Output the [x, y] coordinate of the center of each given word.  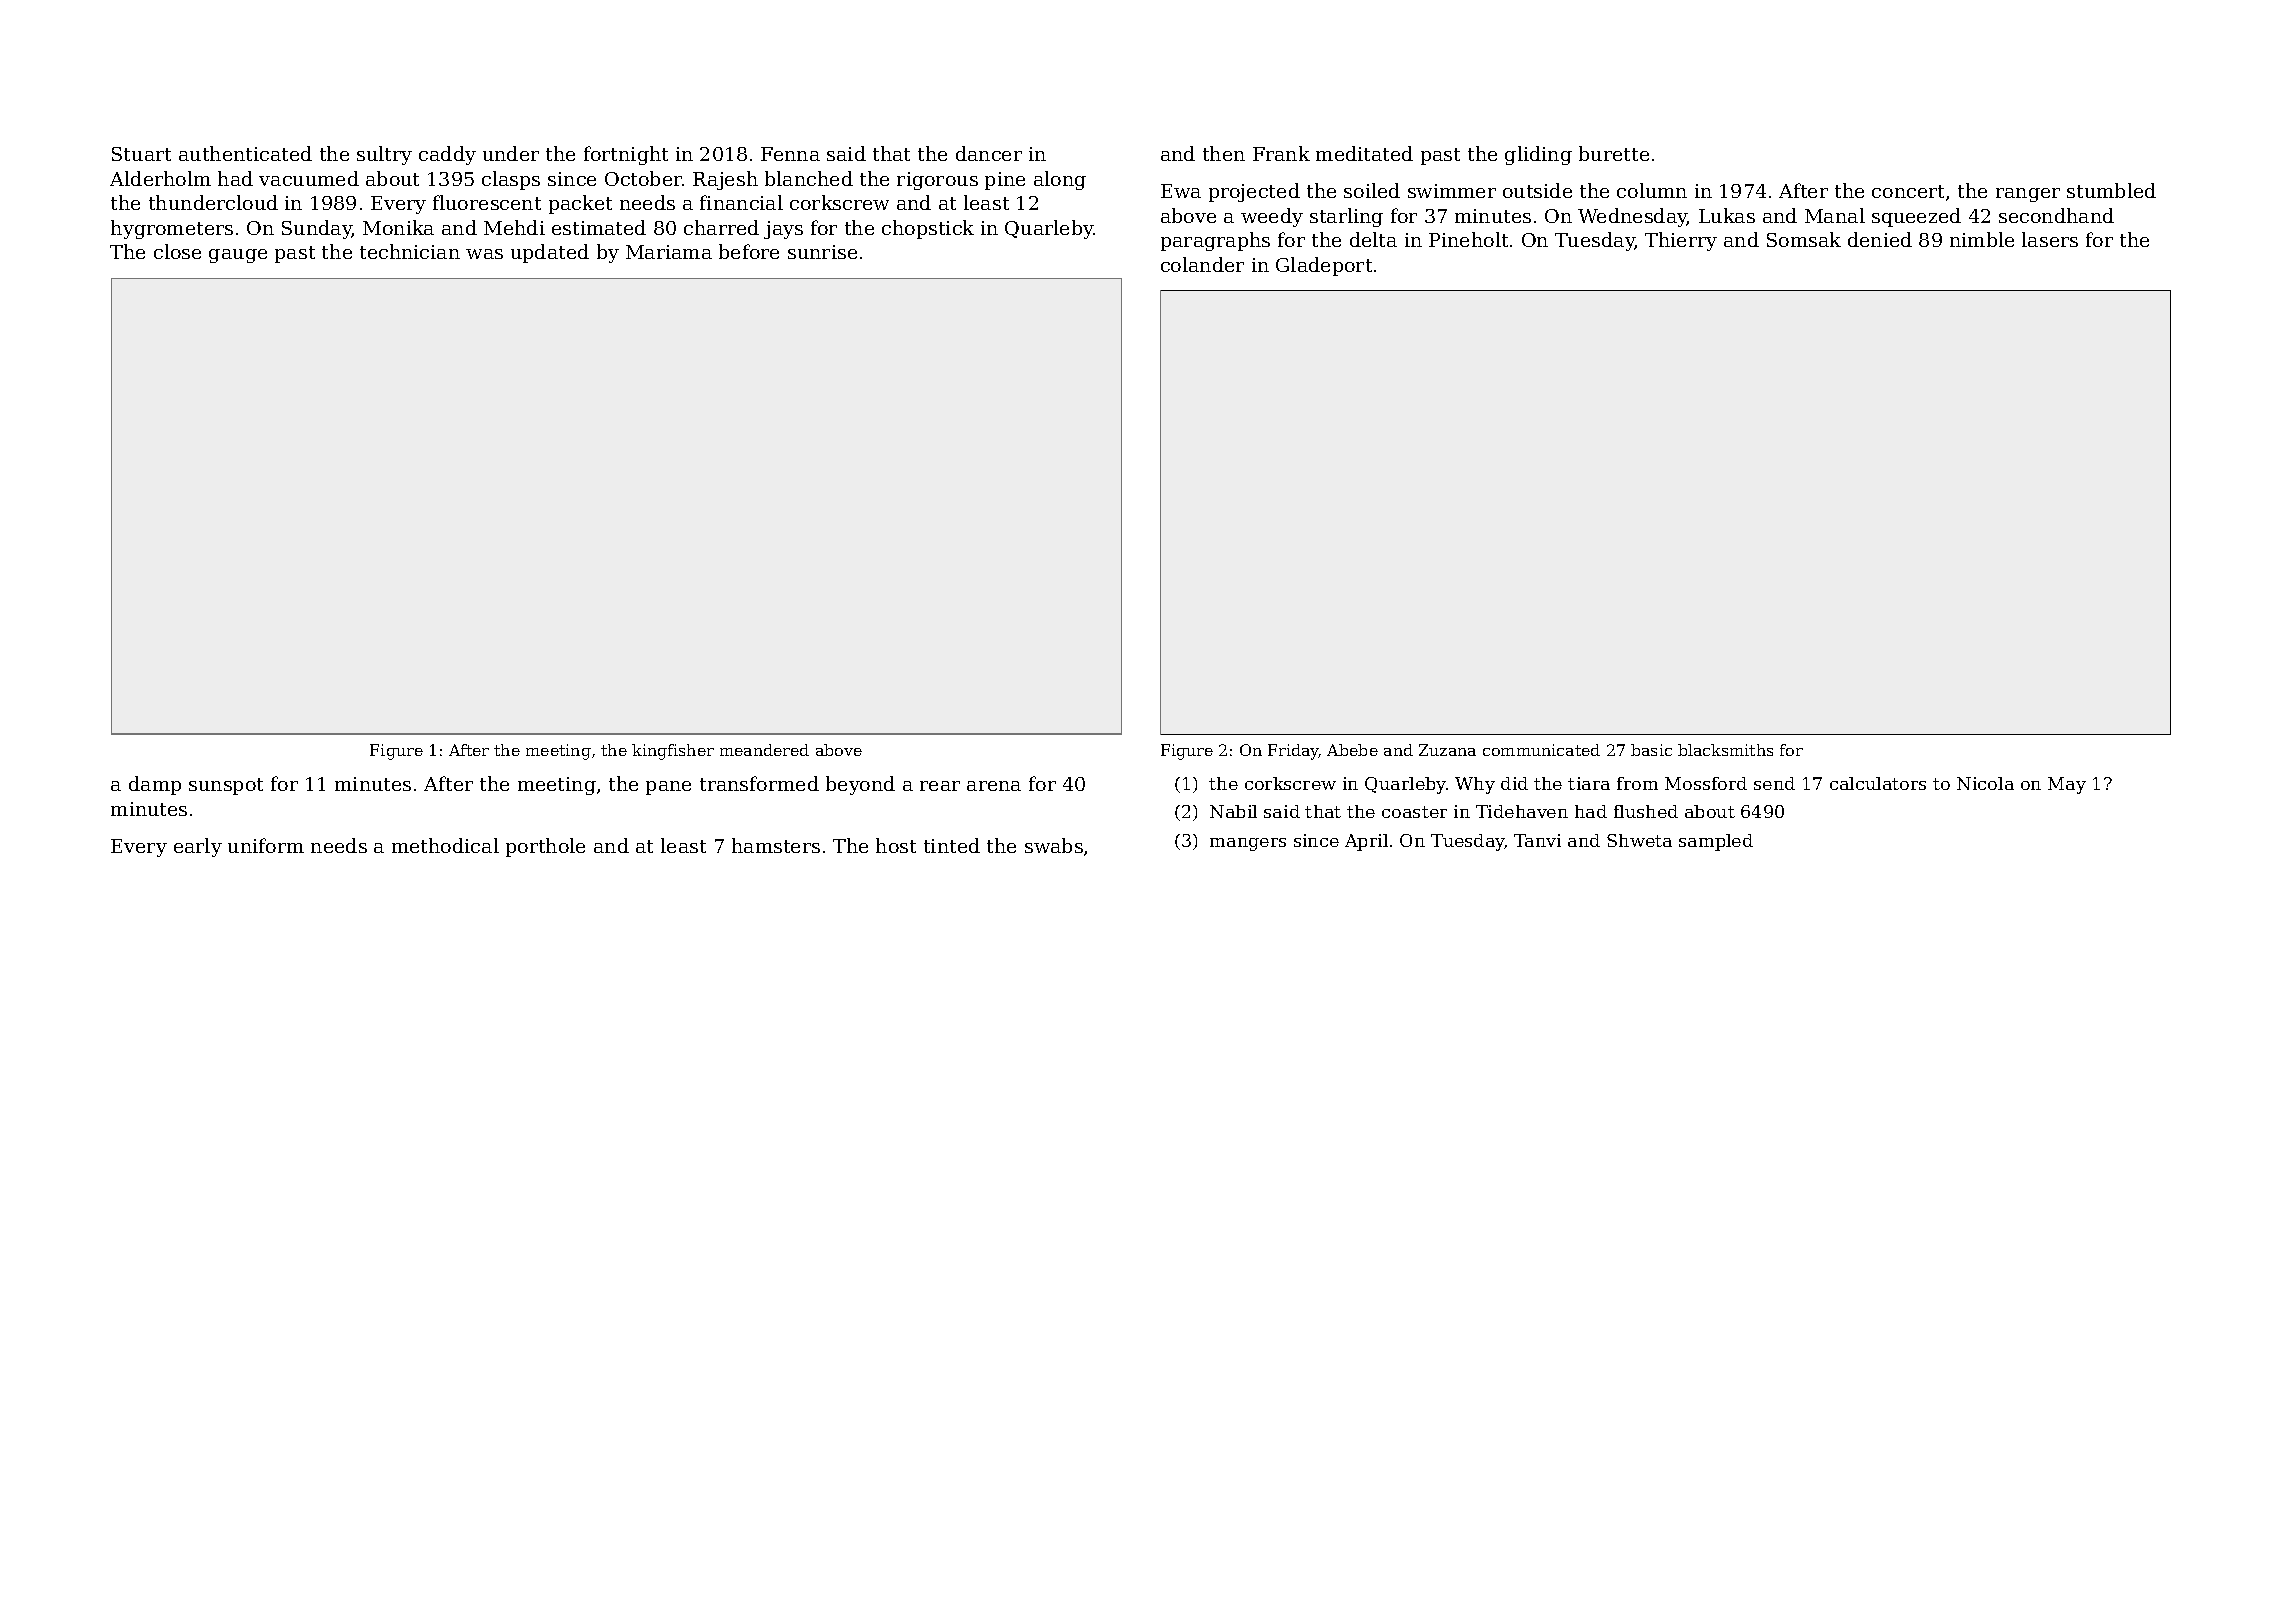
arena [994, 786]
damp [155, 785]
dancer [989, 153]
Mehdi [514, 227]
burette [1614, 153]
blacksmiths [1725, 750]
